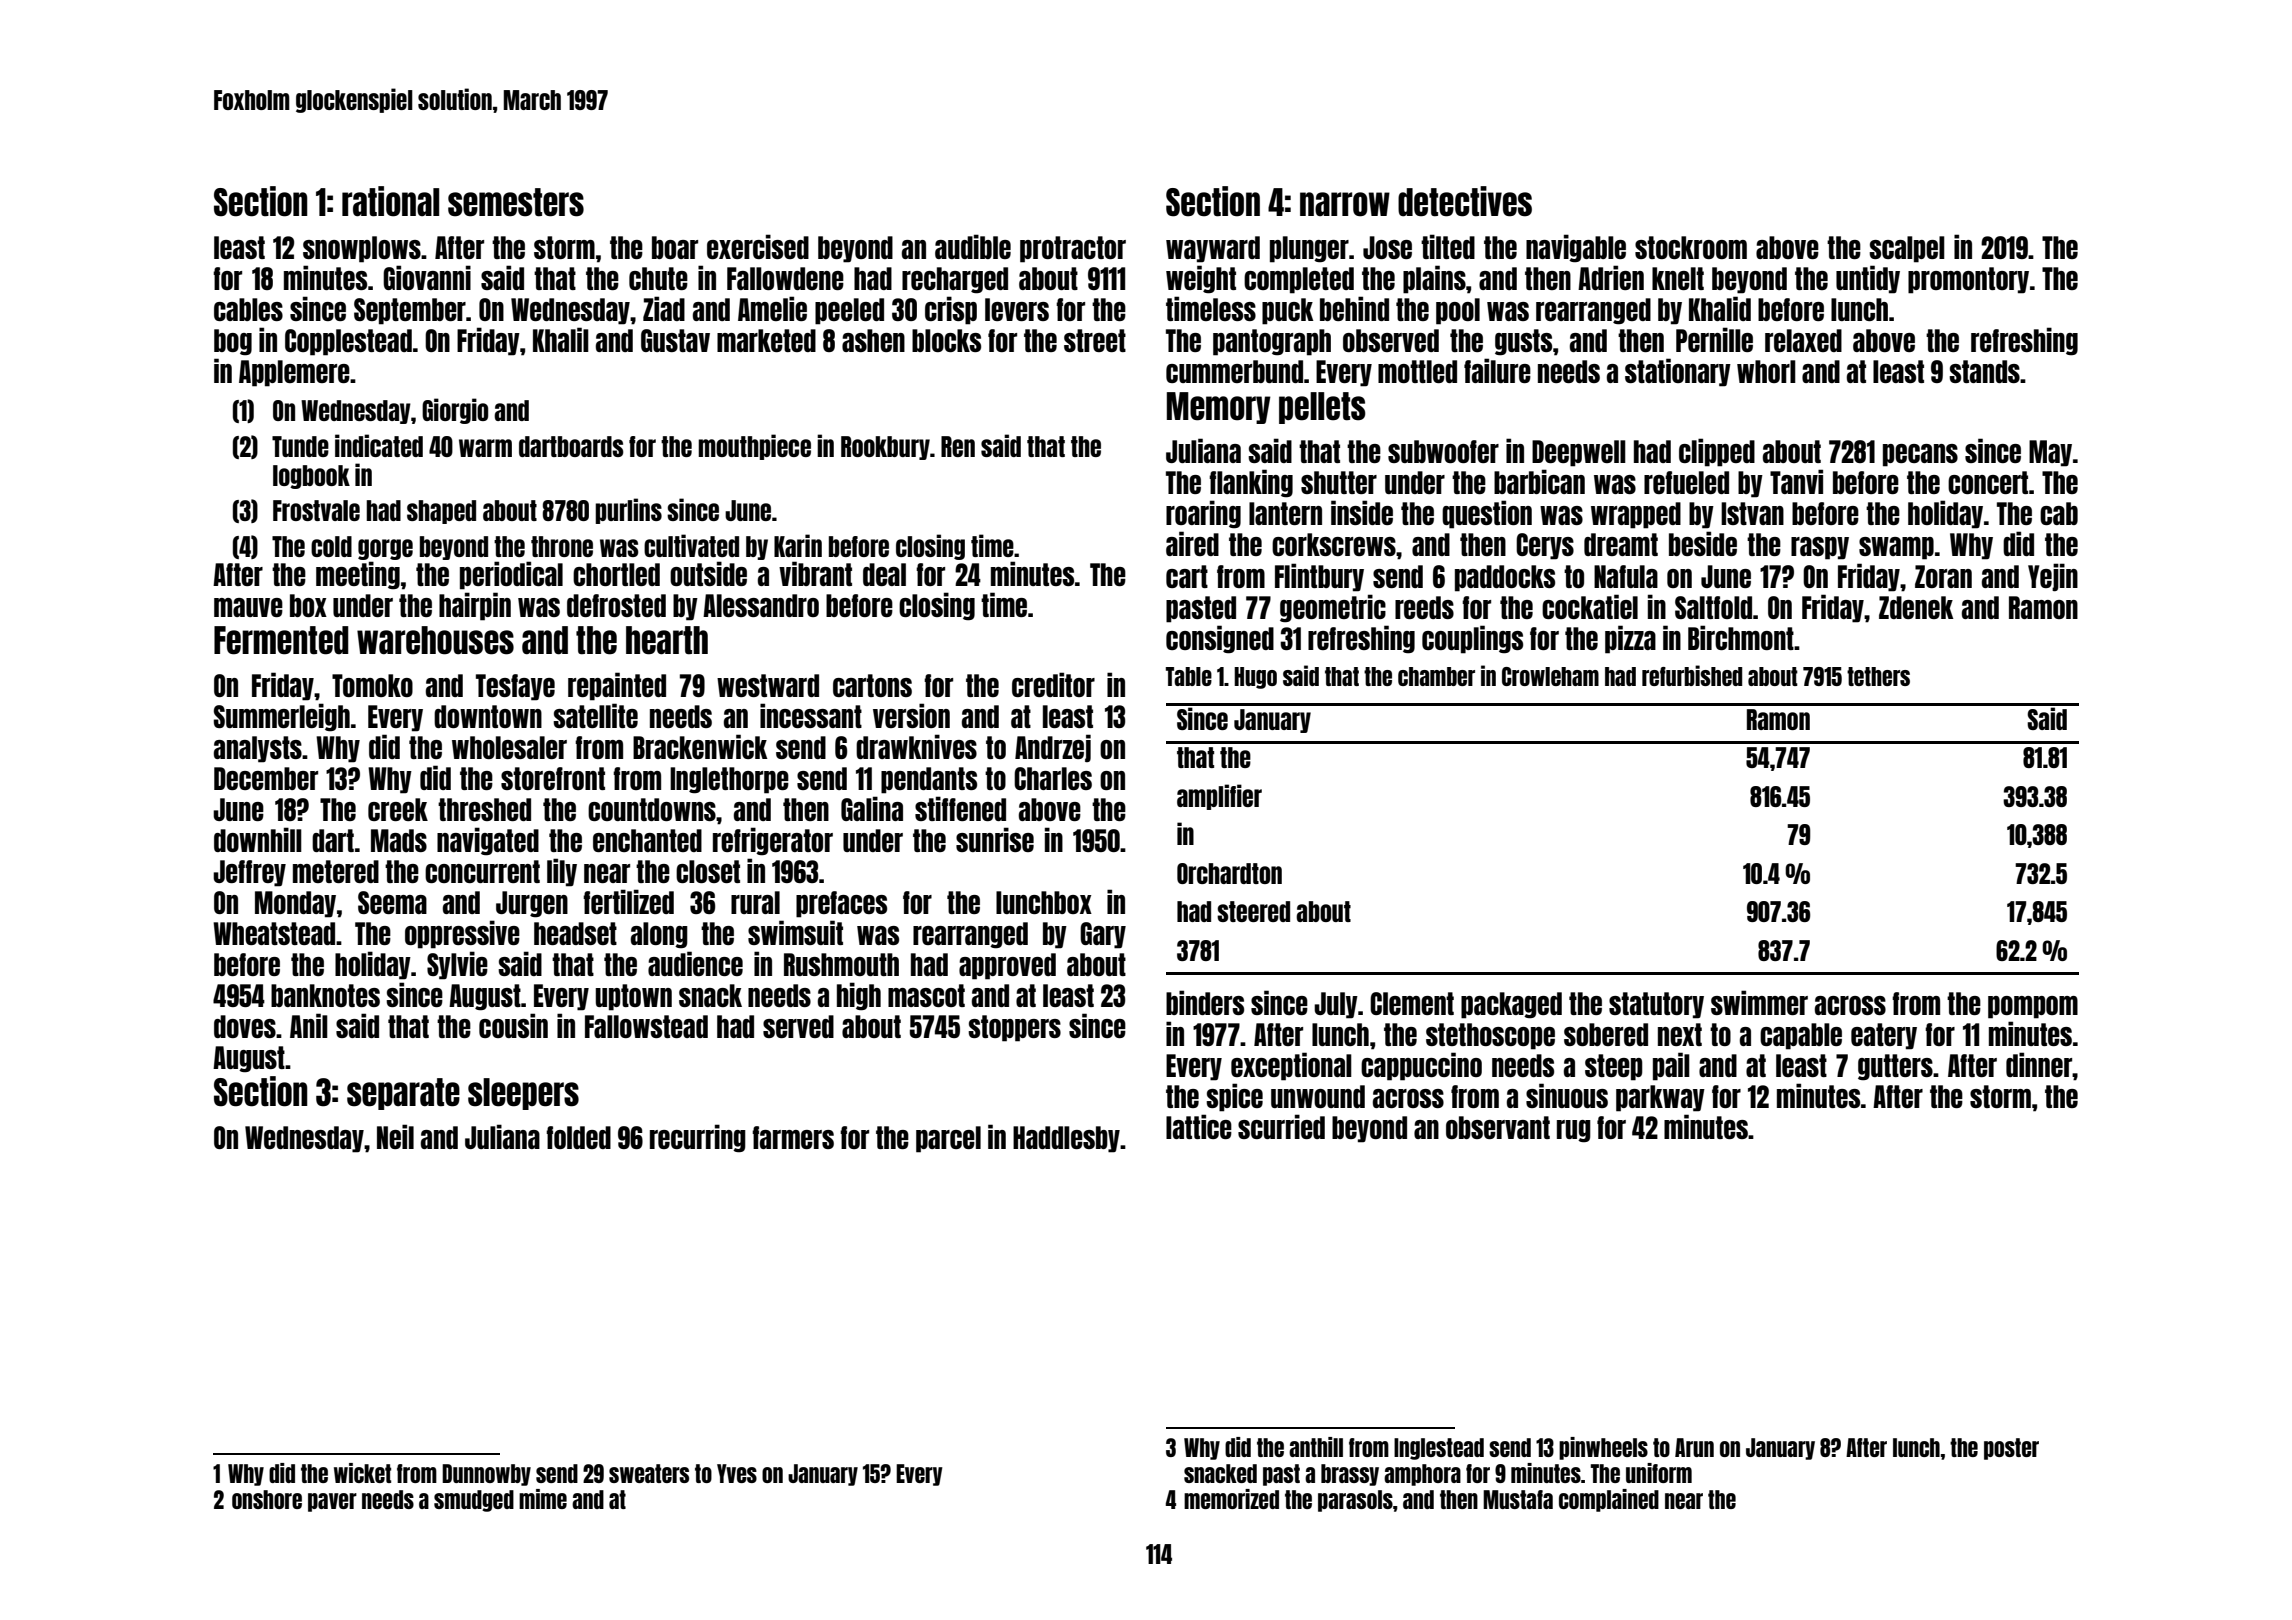  What do you see at coordinates (2053, 577) in the screenshot?
I see `Yejin` at bounding box center [2053, 577].
